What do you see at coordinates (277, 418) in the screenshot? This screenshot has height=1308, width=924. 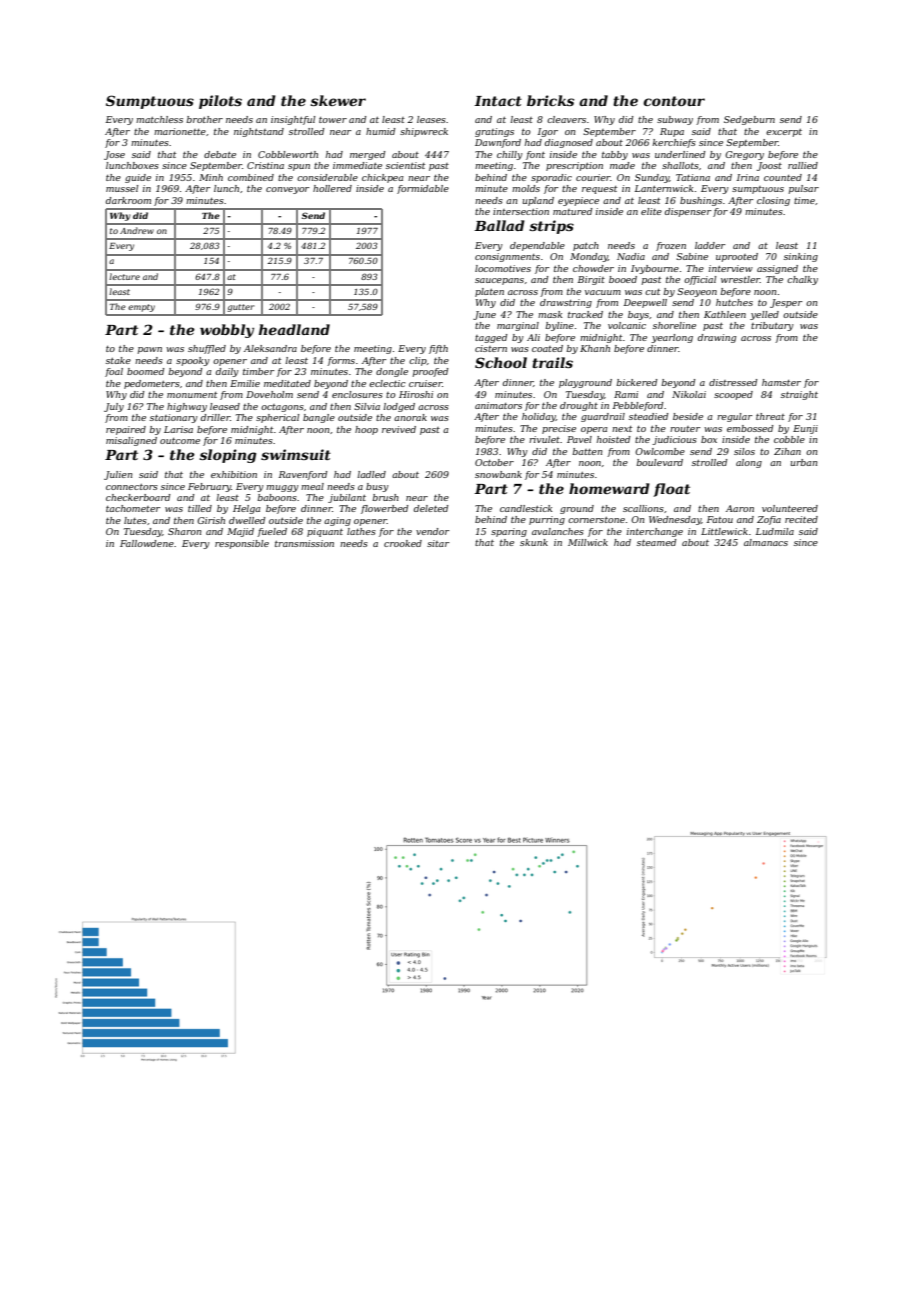 I see `spherical` at bounding box center [277, 418].
